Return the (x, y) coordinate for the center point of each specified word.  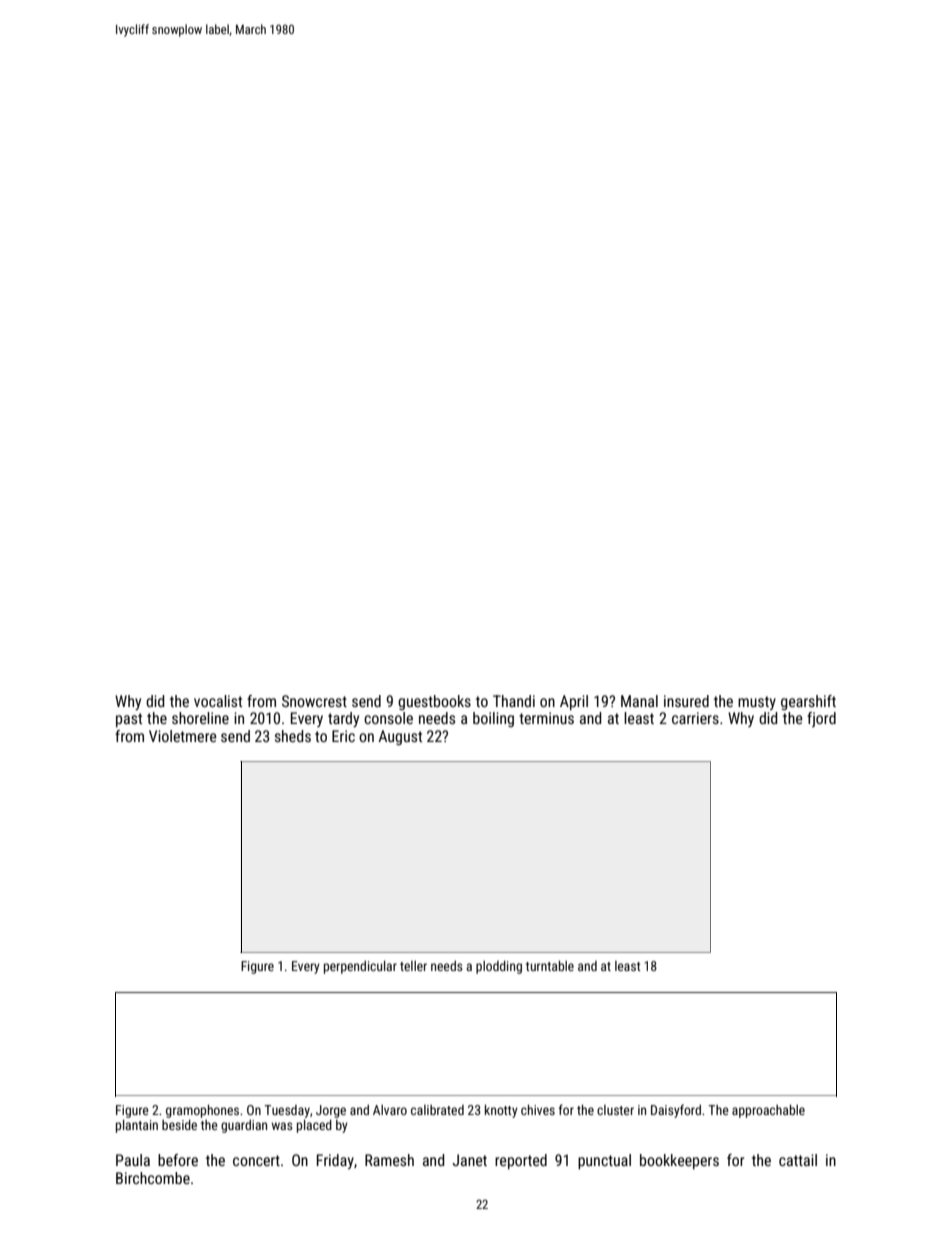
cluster (615, 1110)
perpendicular (360, 967)
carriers (695, 718)
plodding (499, 967)
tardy (343, 719)
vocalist (218, 701)
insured (686, 701)
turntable (550, 965)
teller (413, 966)
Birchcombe (153, 1178)
